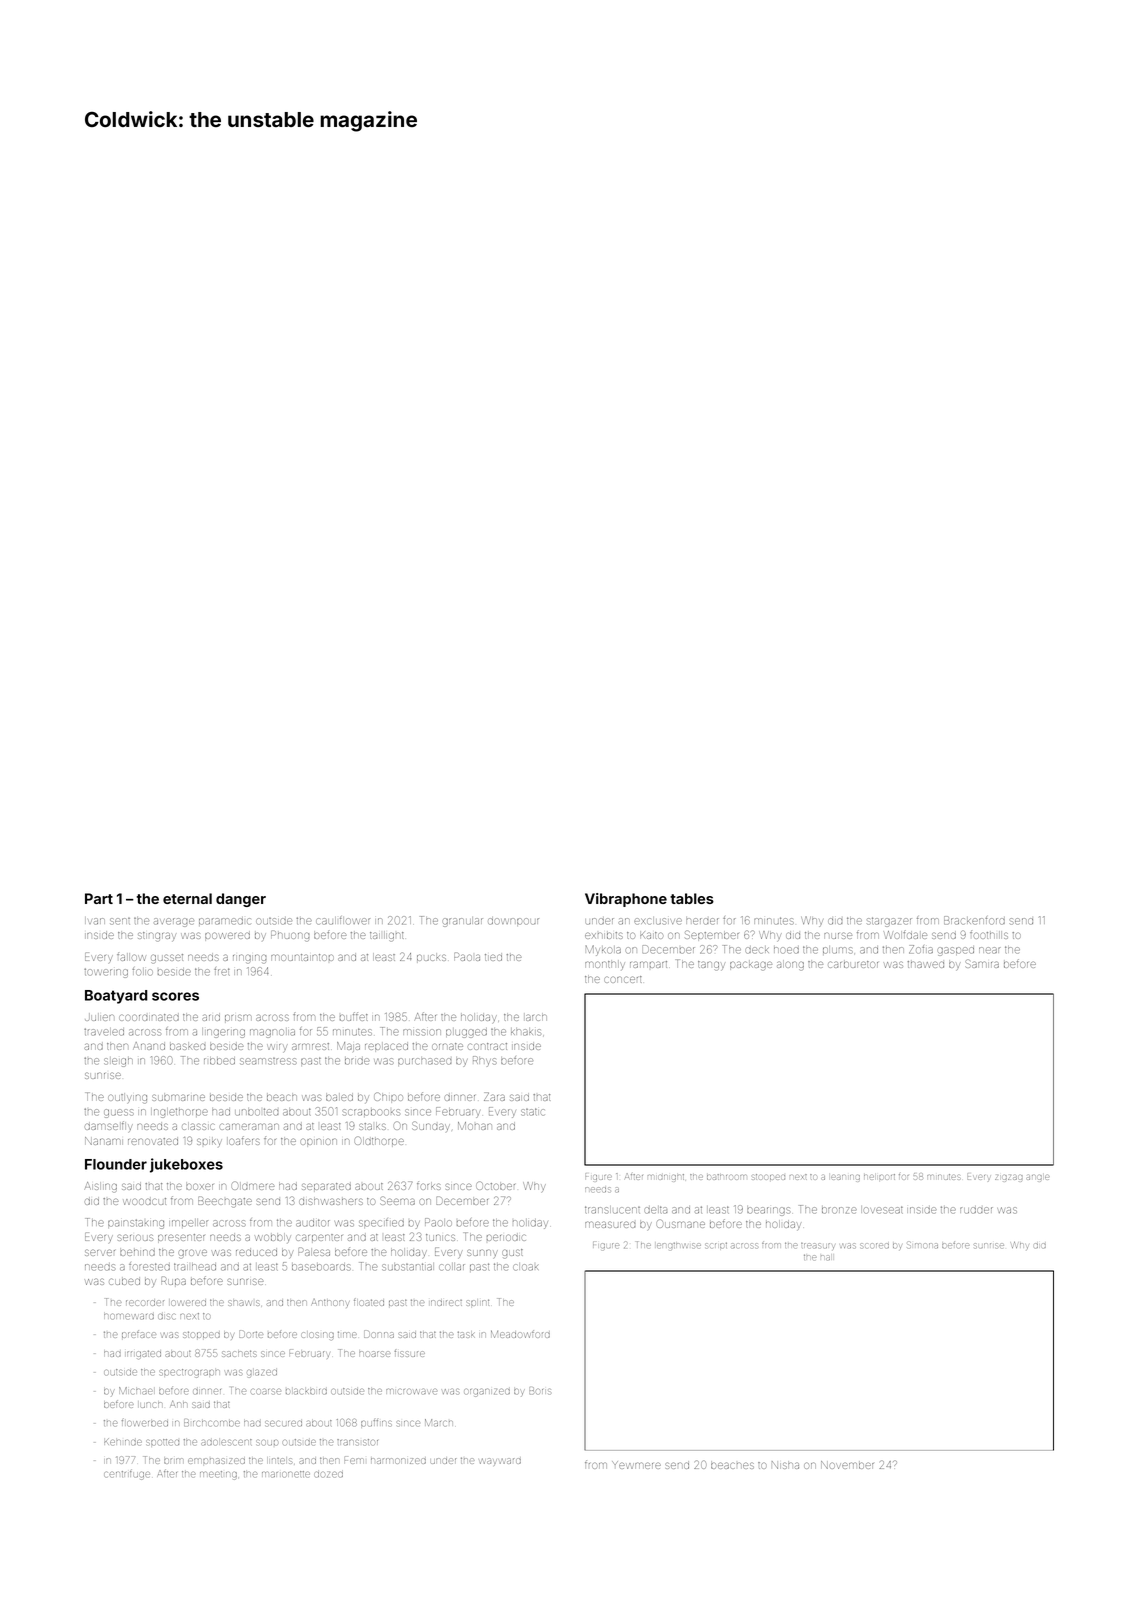 The height and width of the document is (1610, 1138). Describe the element at coordinates (974, 920) in the document. I see `Brackenford` at that location.
